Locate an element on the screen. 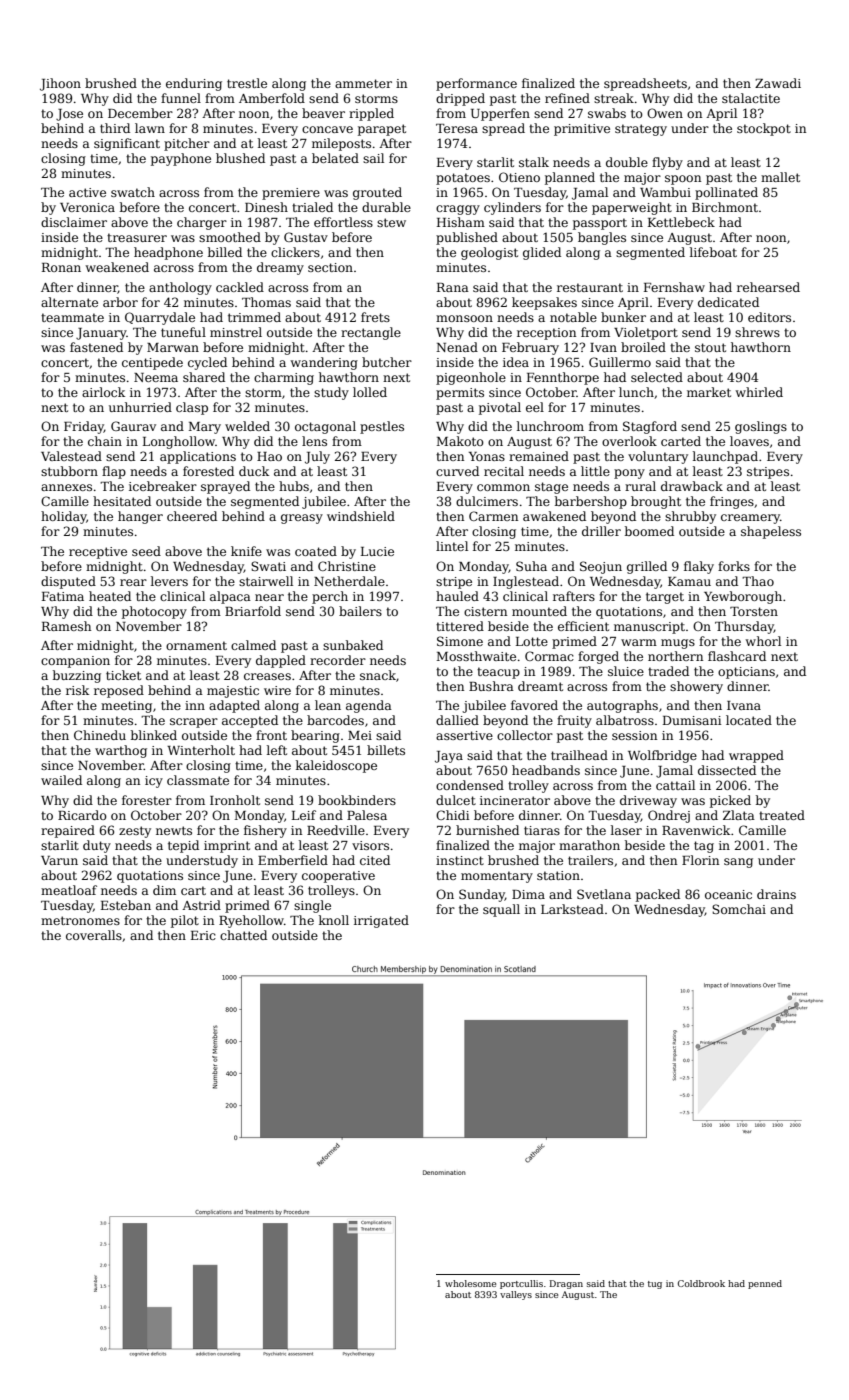 The image size is (849, 1400). knoll is located at coordinates (334, 920).
